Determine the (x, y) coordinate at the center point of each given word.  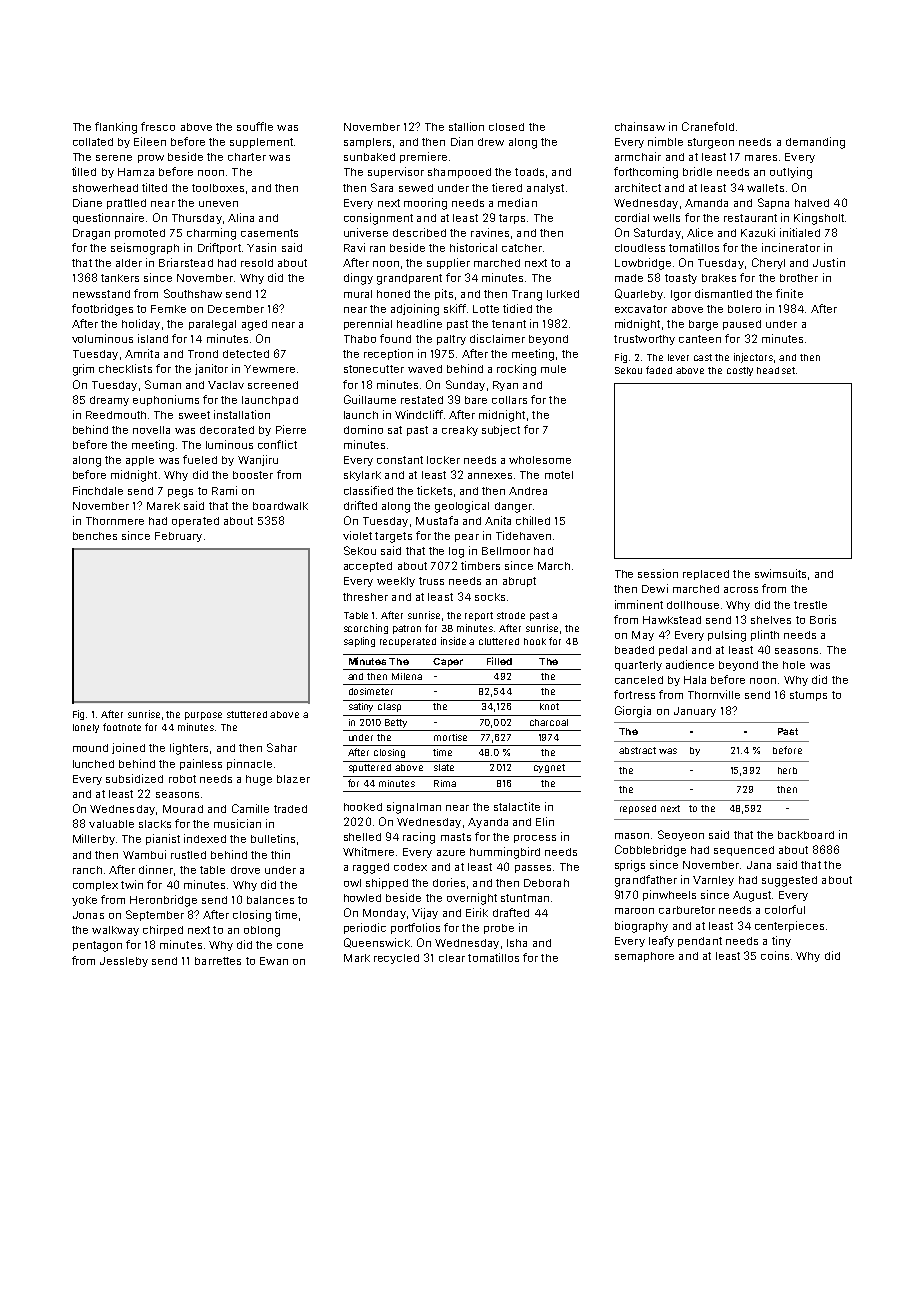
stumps (808, 696)
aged (254, 325)
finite (789, 293)
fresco (158, 126)
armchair (638, 156)
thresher (365, 597)
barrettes (218, 961)
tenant (509, 324)
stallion (466, 126)
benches (95, 536)
